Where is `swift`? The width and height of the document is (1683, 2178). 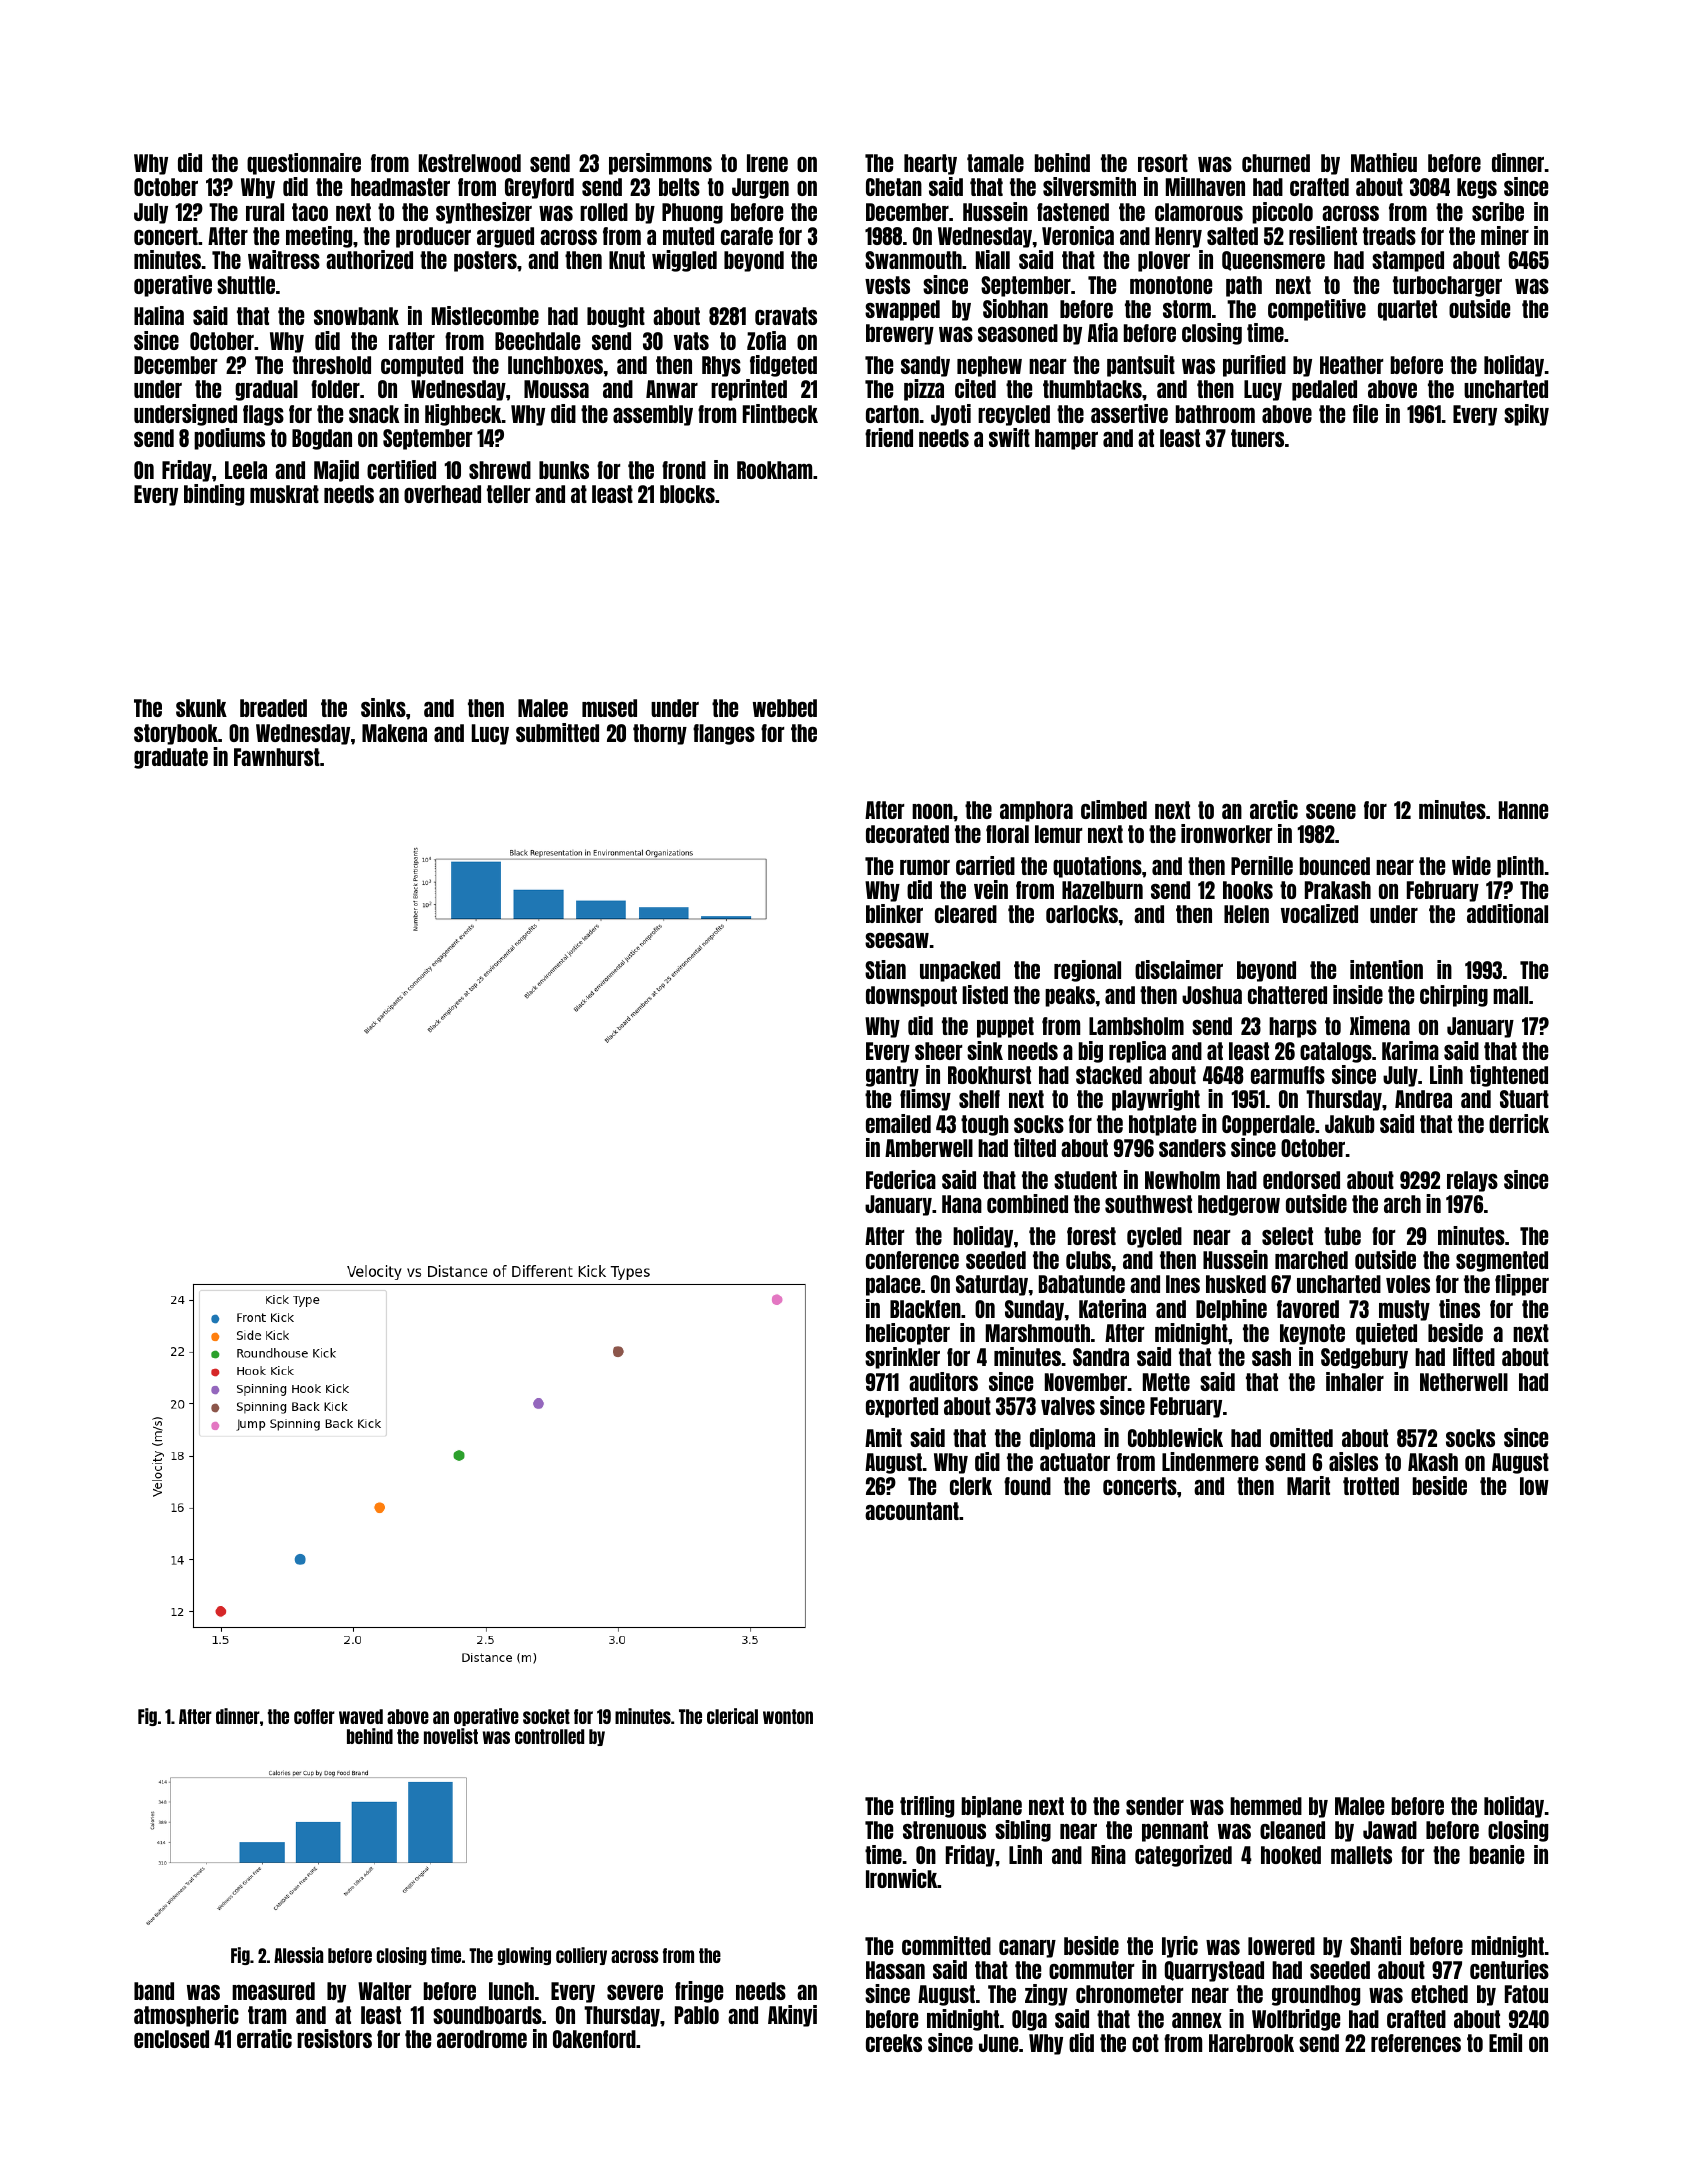 swift is located at coordinates (1009, 437).
